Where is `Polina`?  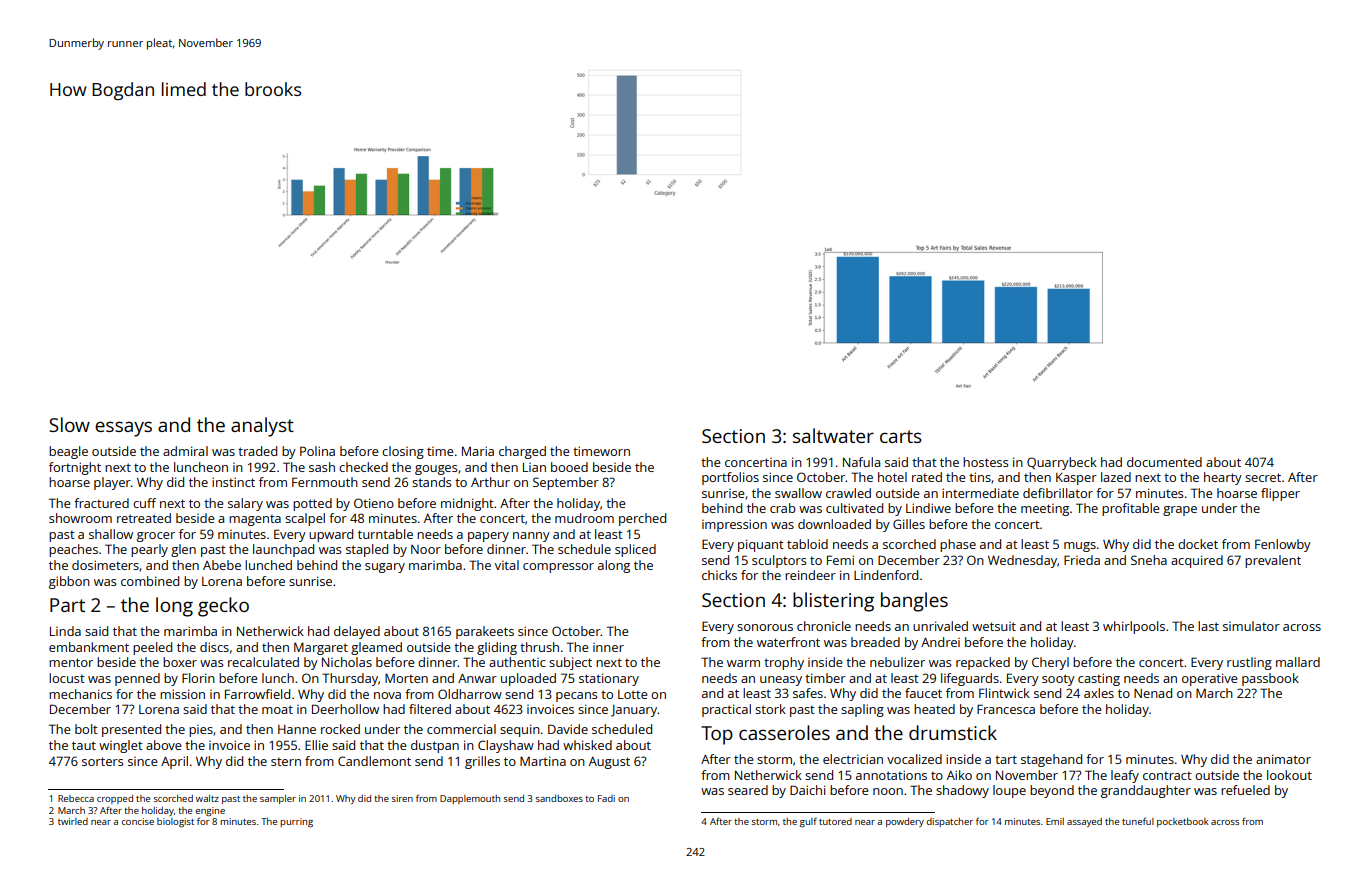 Polina is located at coordinates (317, 451).
